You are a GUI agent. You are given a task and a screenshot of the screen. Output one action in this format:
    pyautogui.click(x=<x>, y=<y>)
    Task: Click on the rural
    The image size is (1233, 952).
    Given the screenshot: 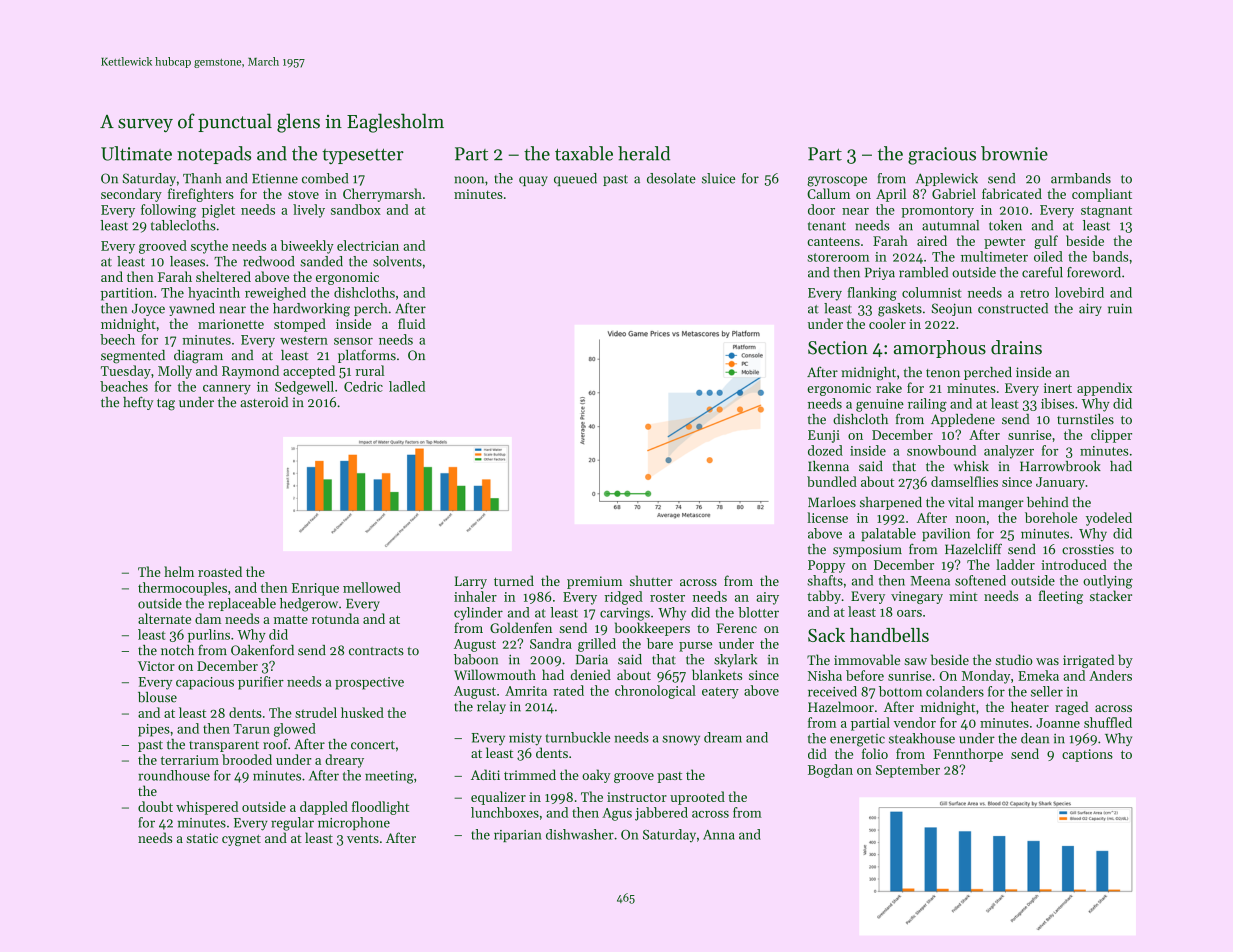 What is the action you would take?
    pyautogui.click(x=370, y=370)
